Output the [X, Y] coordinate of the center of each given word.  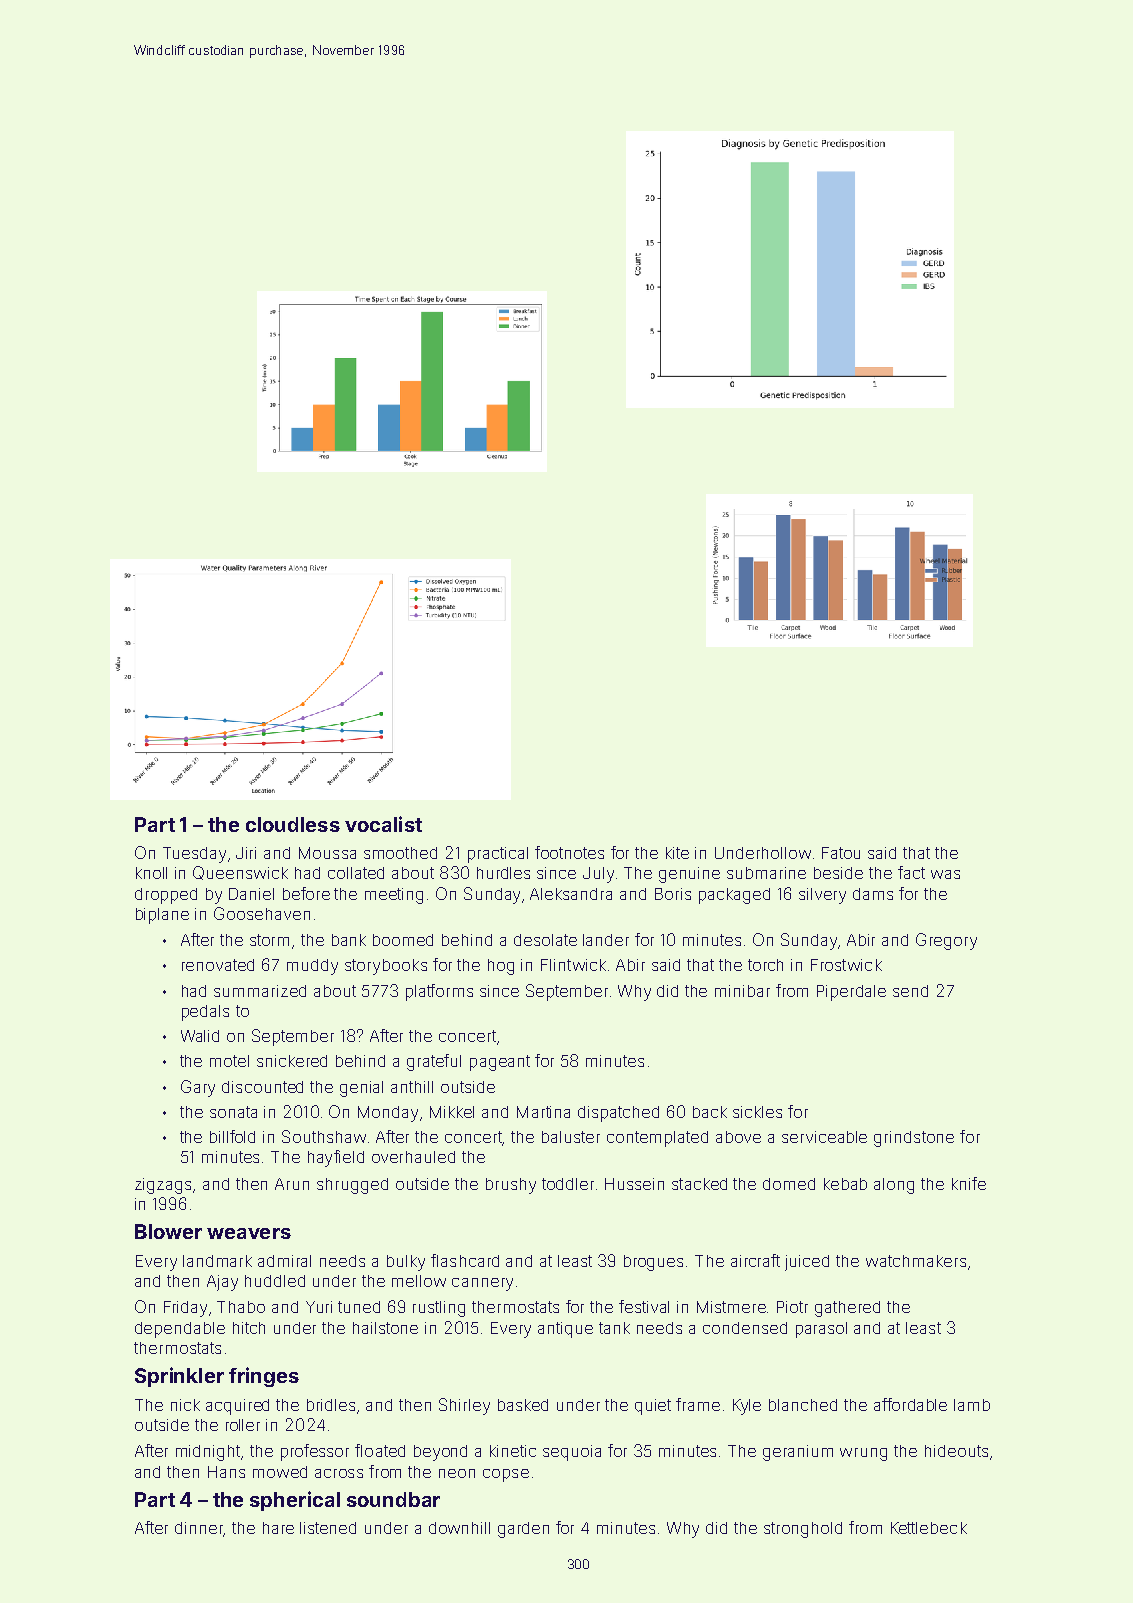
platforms [439, 992]
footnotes [569, 852]
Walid [200, 1036]
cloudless [293, 824]
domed [789, 1184]
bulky [406, 1263]
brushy [511, 1186]
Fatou [841, 853]
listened [328, 1528]
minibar [742, 991]
